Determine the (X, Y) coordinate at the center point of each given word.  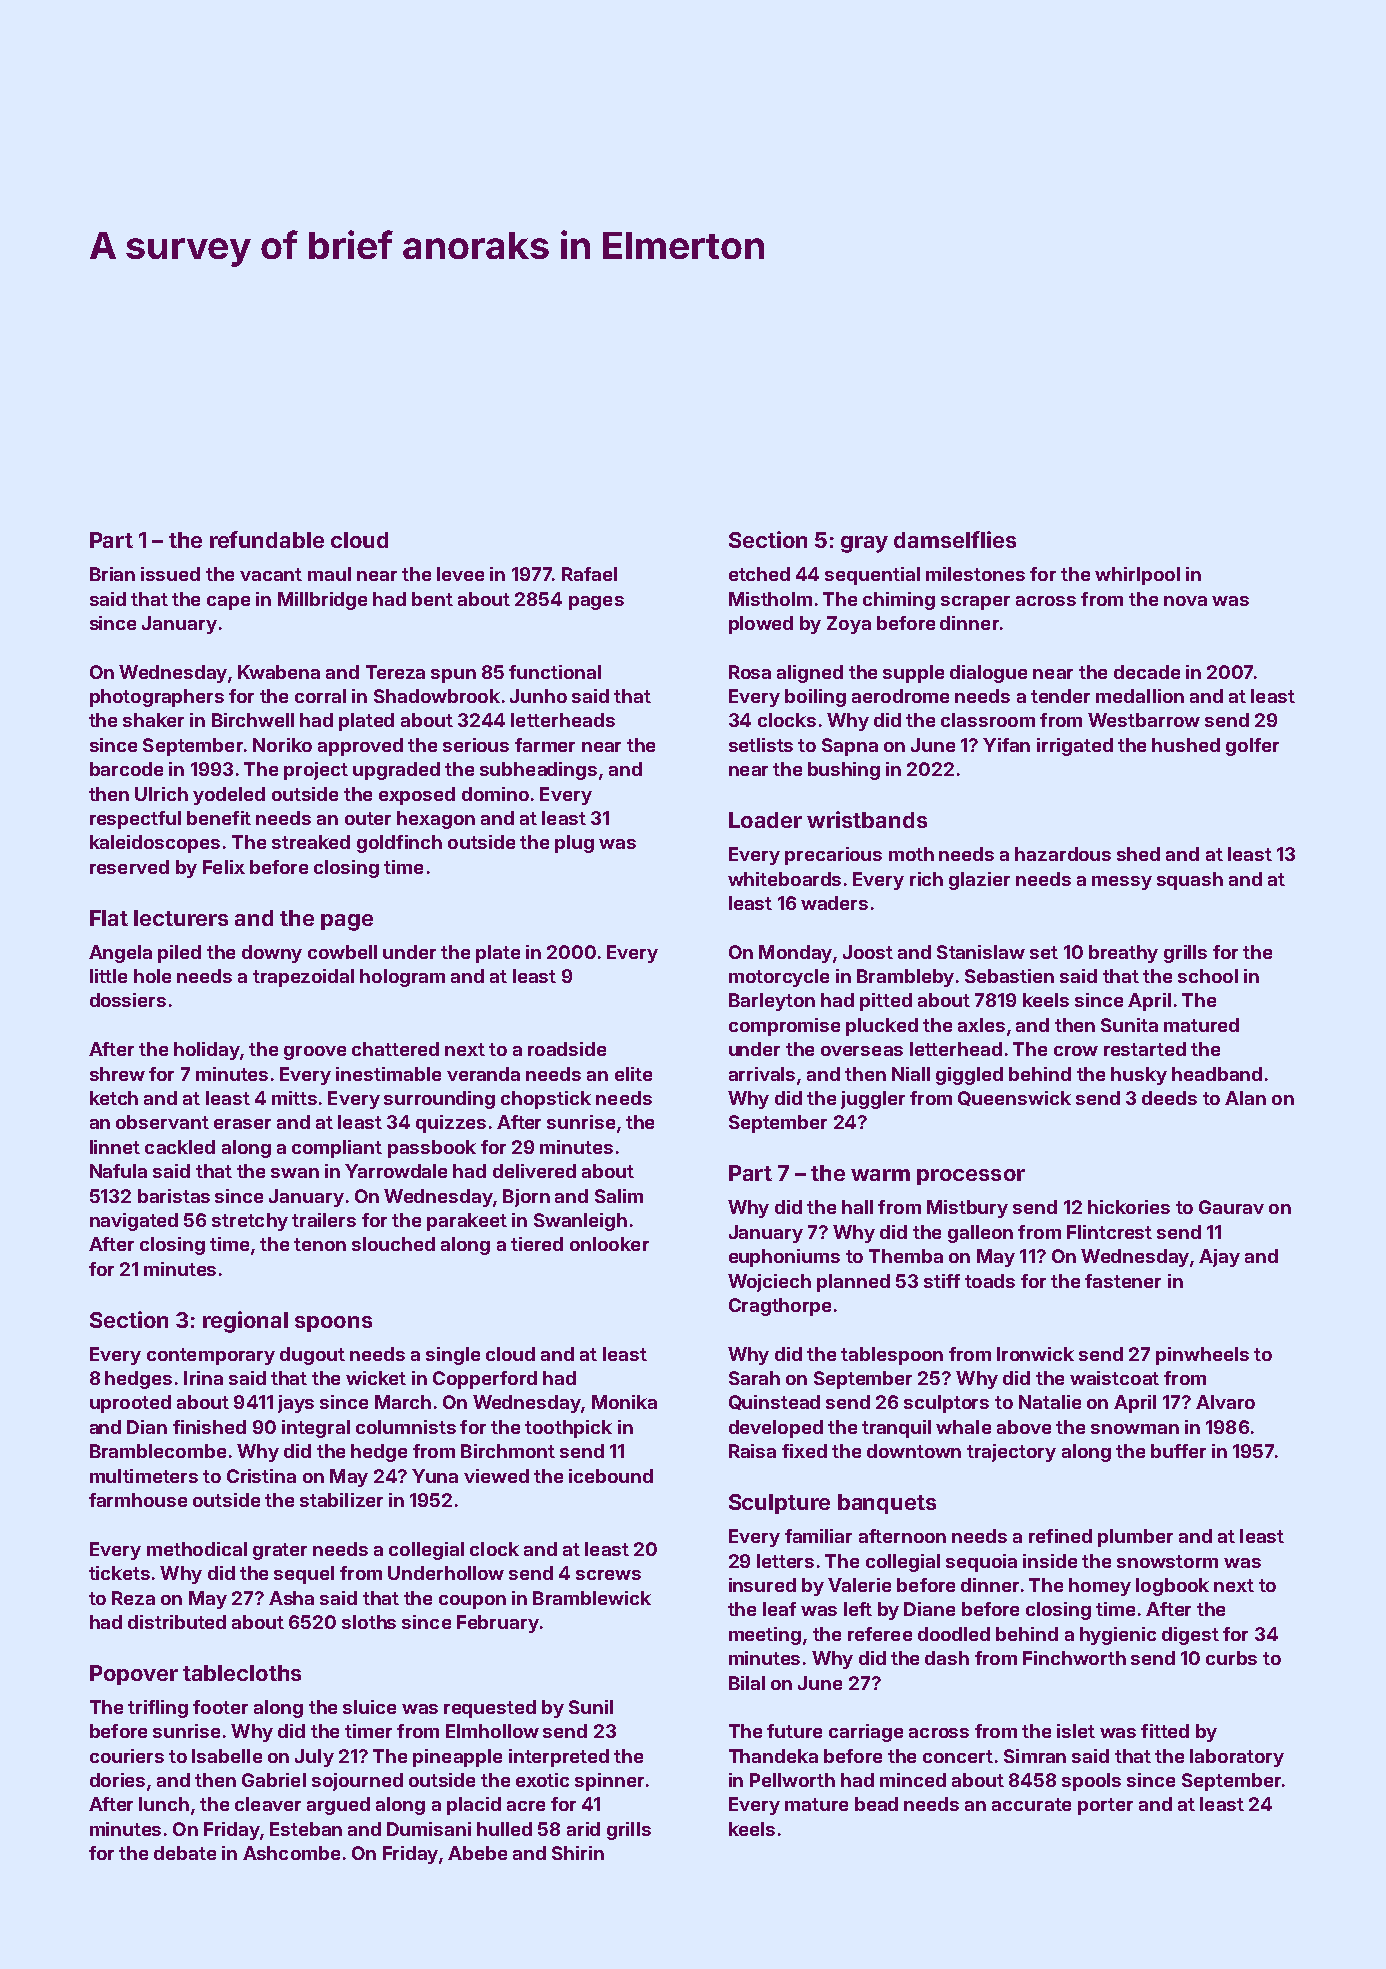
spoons (333, 1324)
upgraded (396, 771)
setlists (761, 745)
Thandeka (773, 1756)
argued (338, 1806)
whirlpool (1137, 576)
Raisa (752, 1451)
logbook (1172, 1587)
